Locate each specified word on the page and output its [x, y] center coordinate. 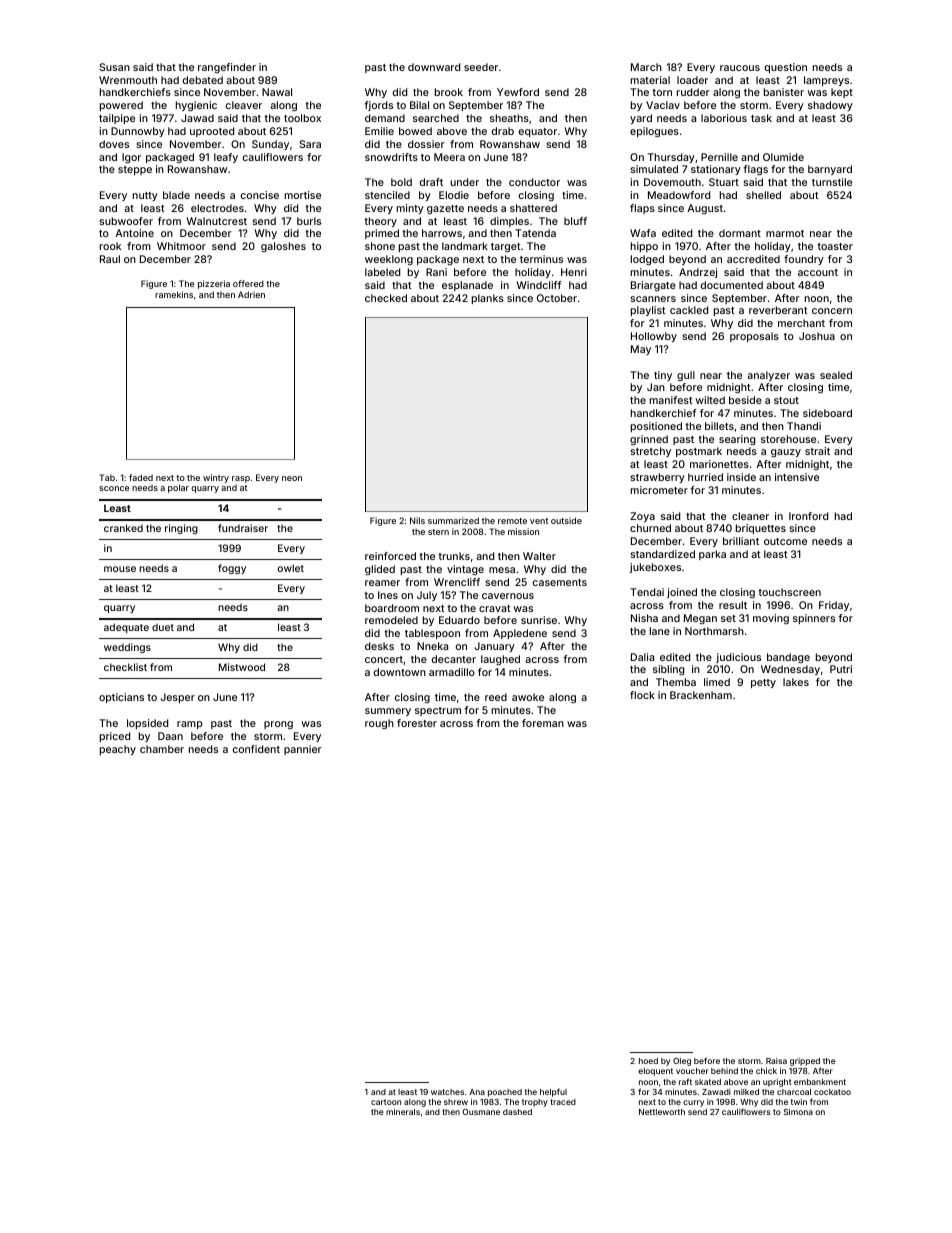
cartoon [386, 1102]
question [786, 68]
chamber [162, 749]
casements [560, 582]
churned [650, 528]
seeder [481, 67]
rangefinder [227, 68]
